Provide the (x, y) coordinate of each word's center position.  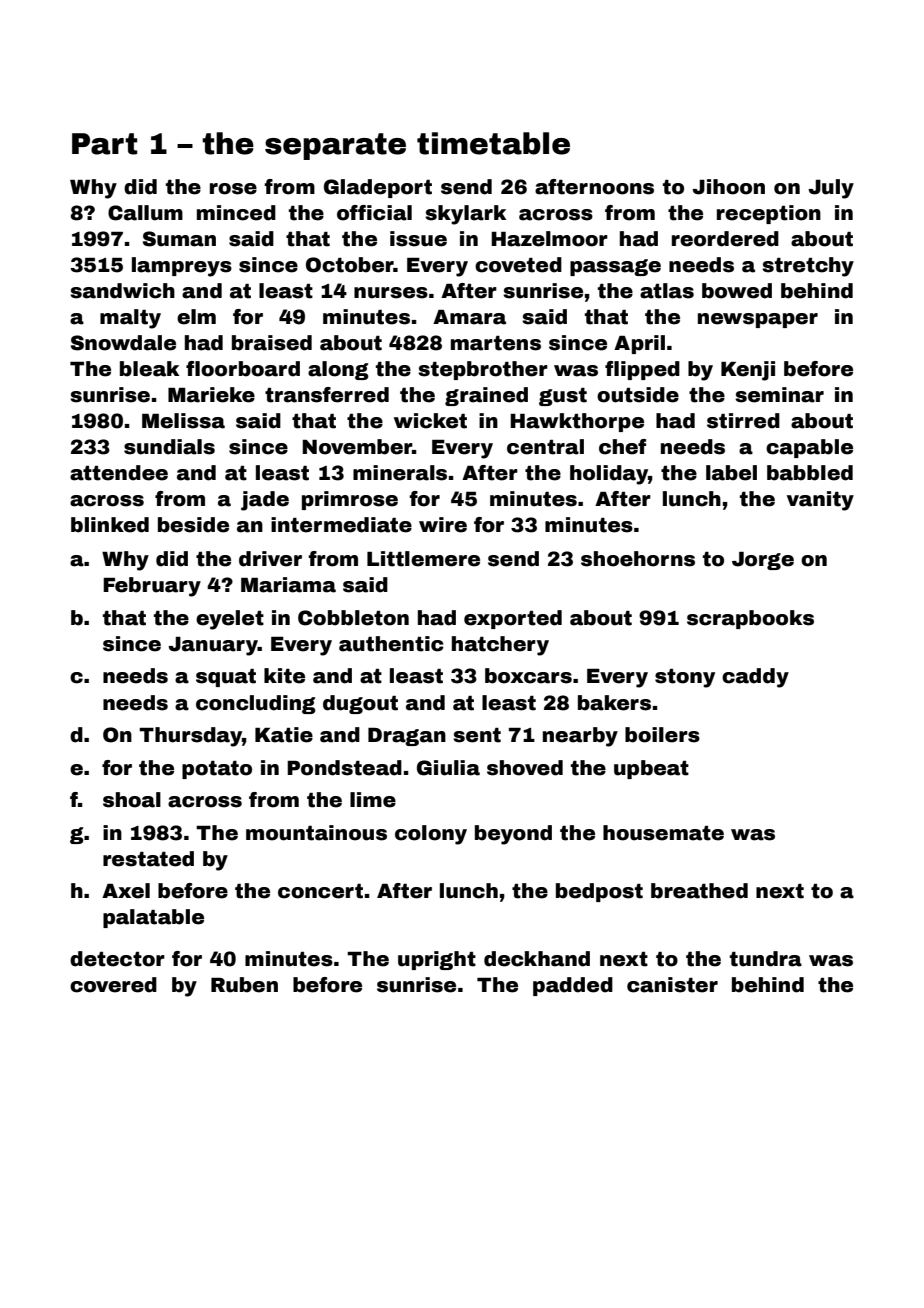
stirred (743, 421)
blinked (110, 525)
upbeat (651, 769)
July (831, 189)
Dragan (407, 737)
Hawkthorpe (577, 422)
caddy (755, 678)
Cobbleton (353, 618)
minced (236, 213)
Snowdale (123, 343)
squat (226, 678)
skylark (465, 215)
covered (113, 985)
